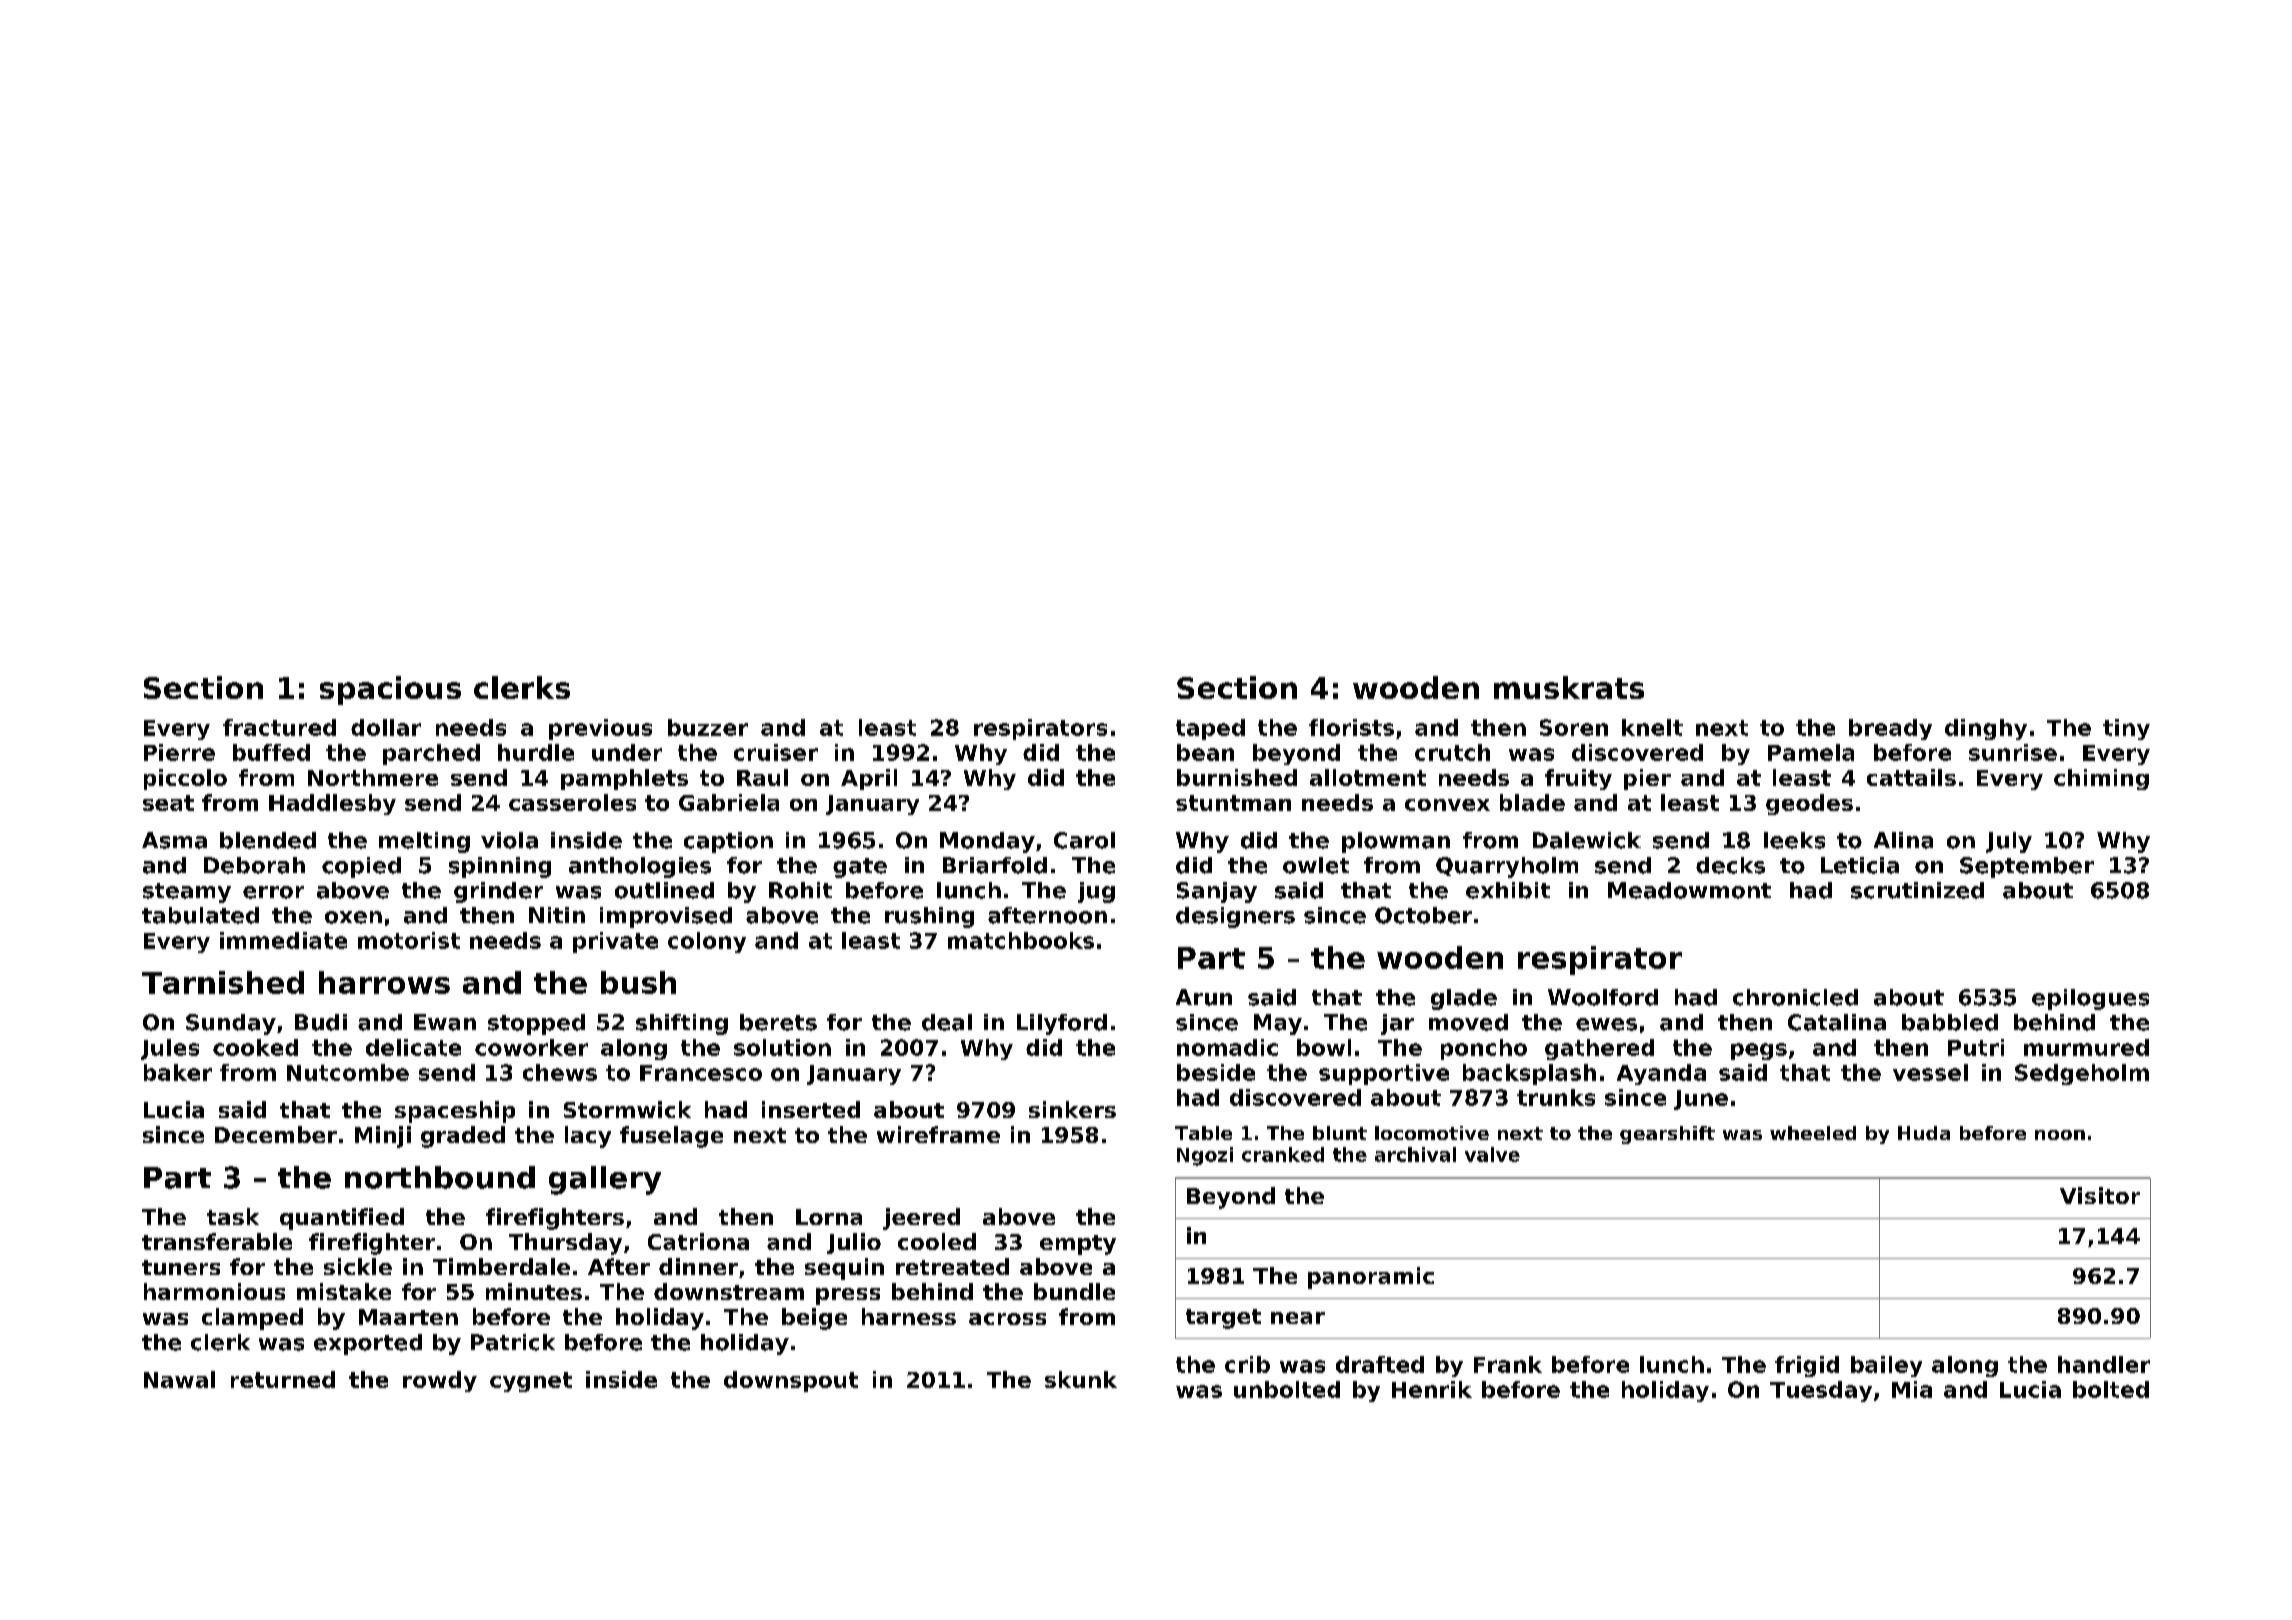  I want to click on returned, so click(283, 1379).
